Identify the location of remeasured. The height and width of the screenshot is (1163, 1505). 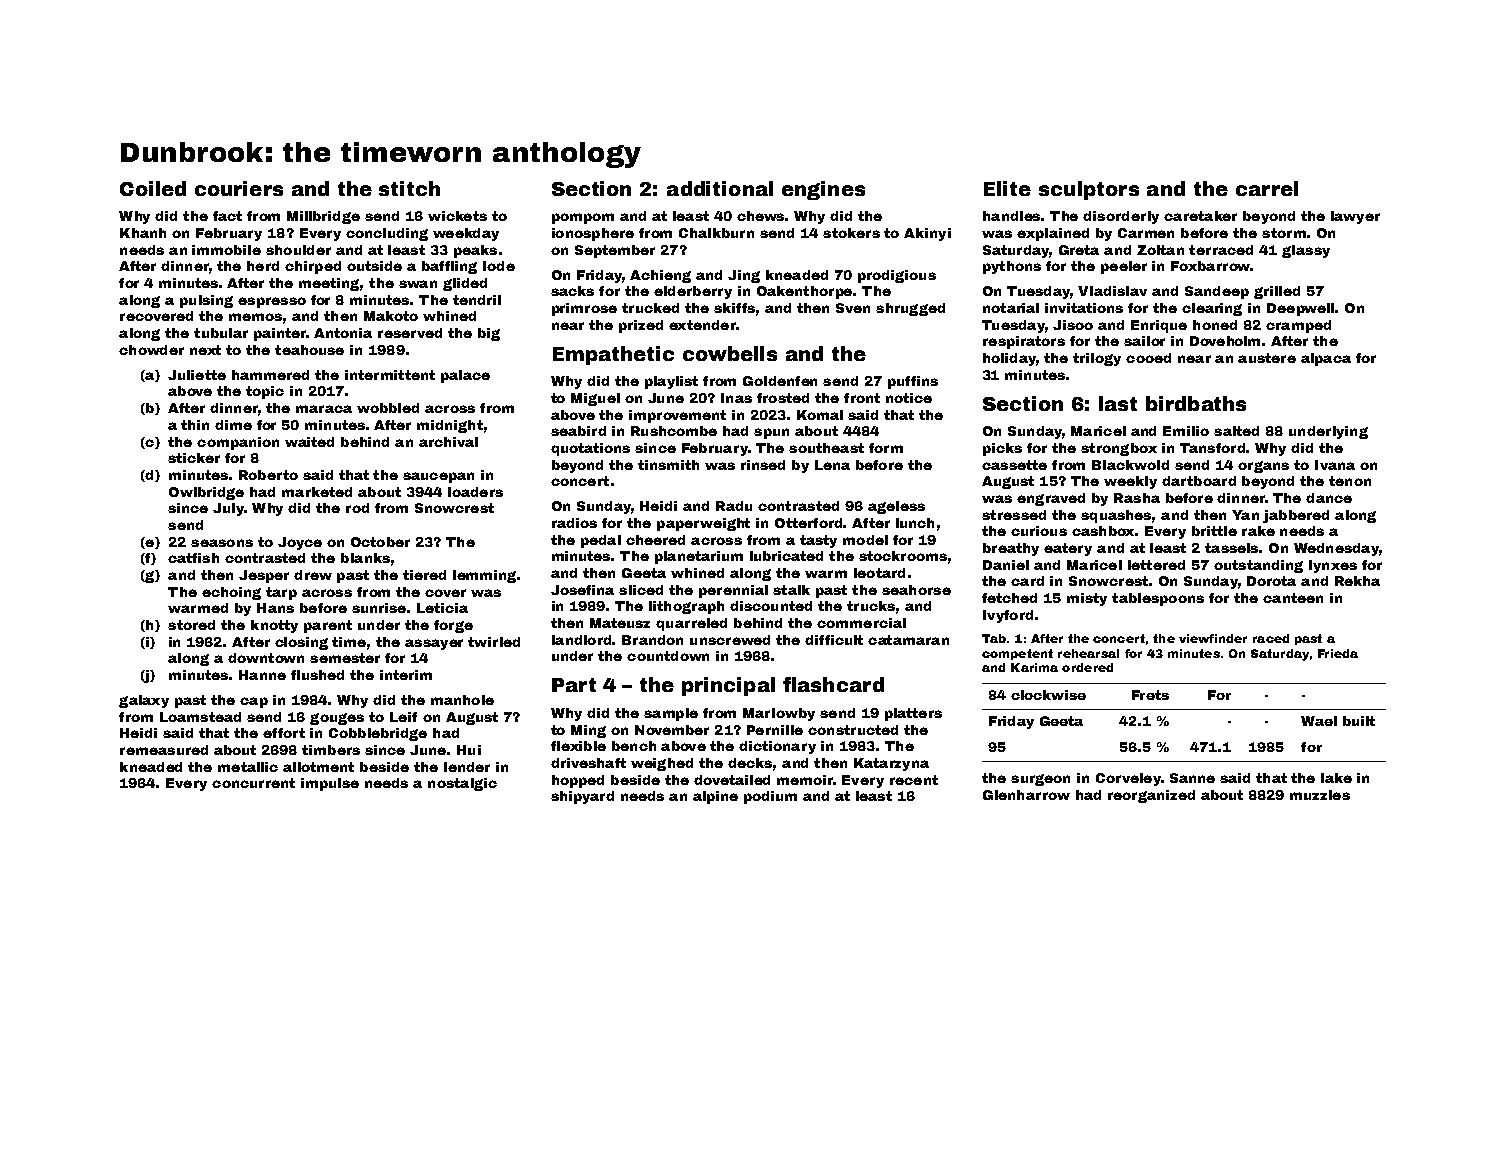
(164, 750).
